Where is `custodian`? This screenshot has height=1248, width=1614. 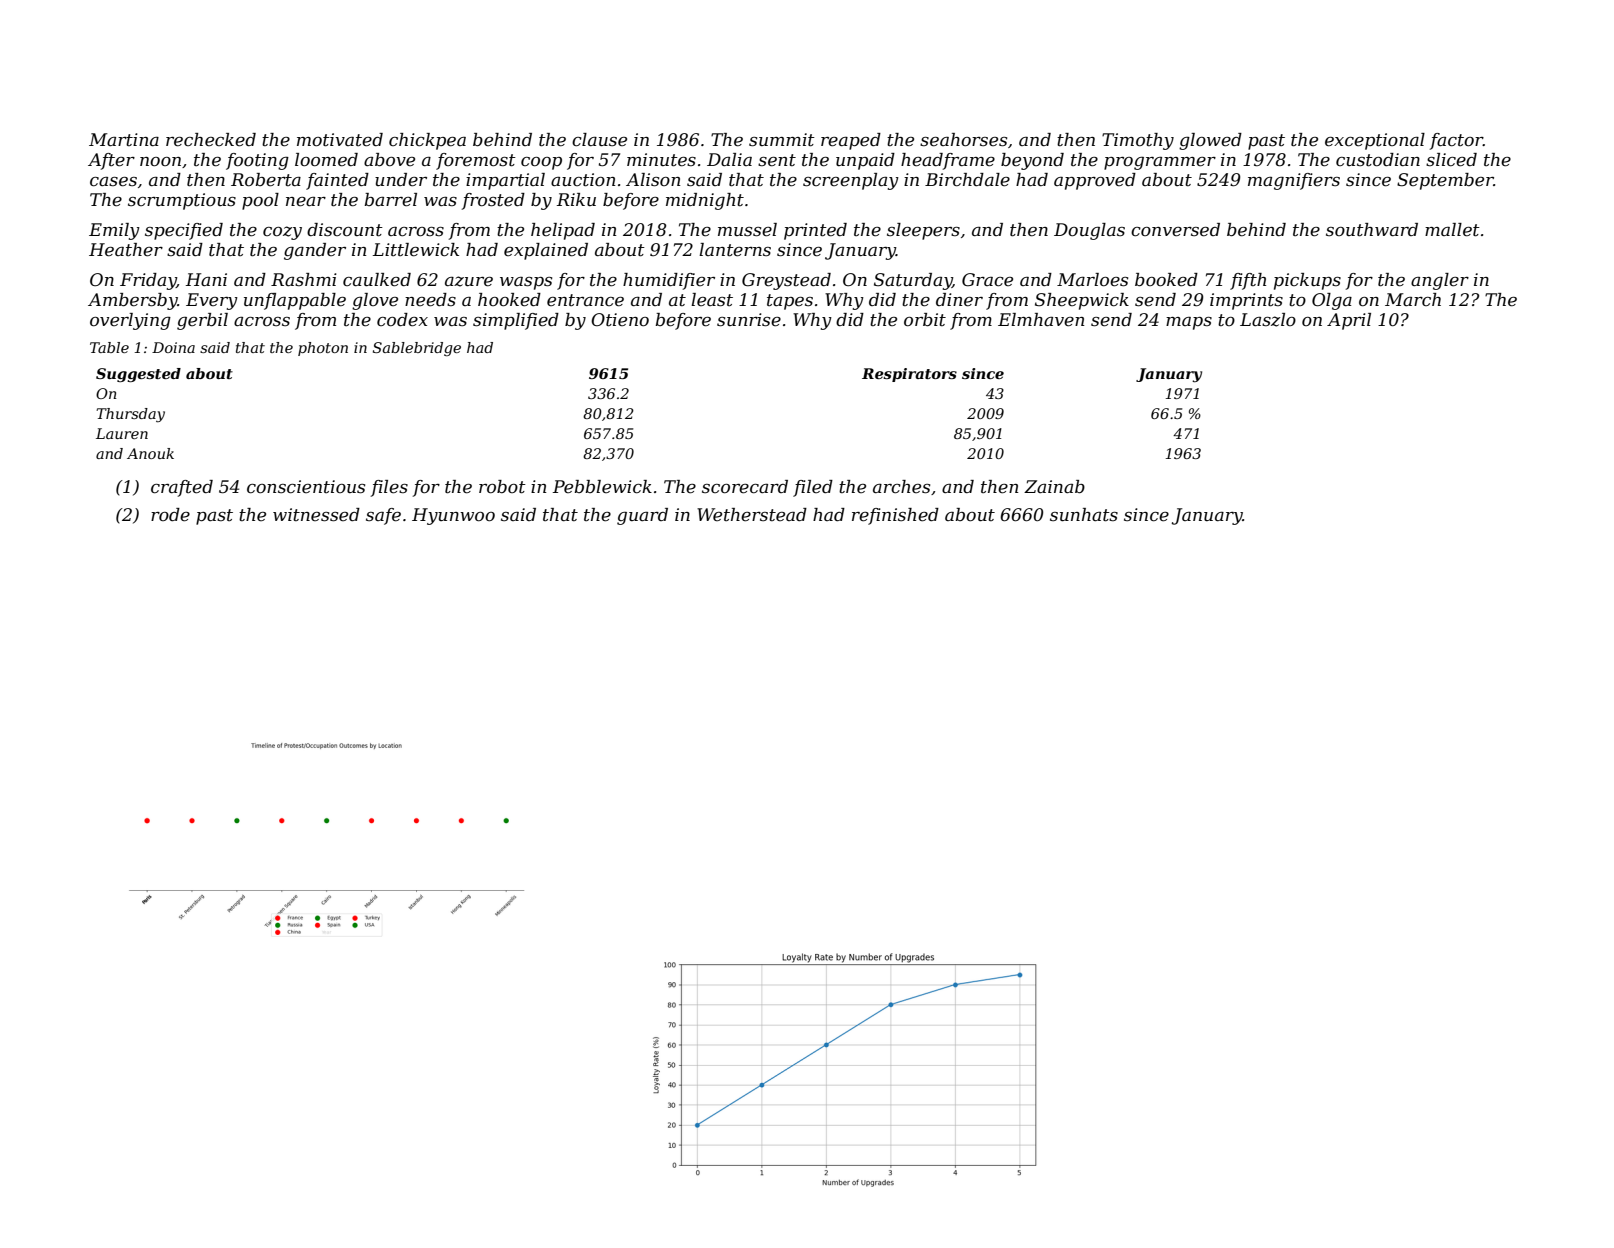
custodian is located at coordinates (1378, 160).
